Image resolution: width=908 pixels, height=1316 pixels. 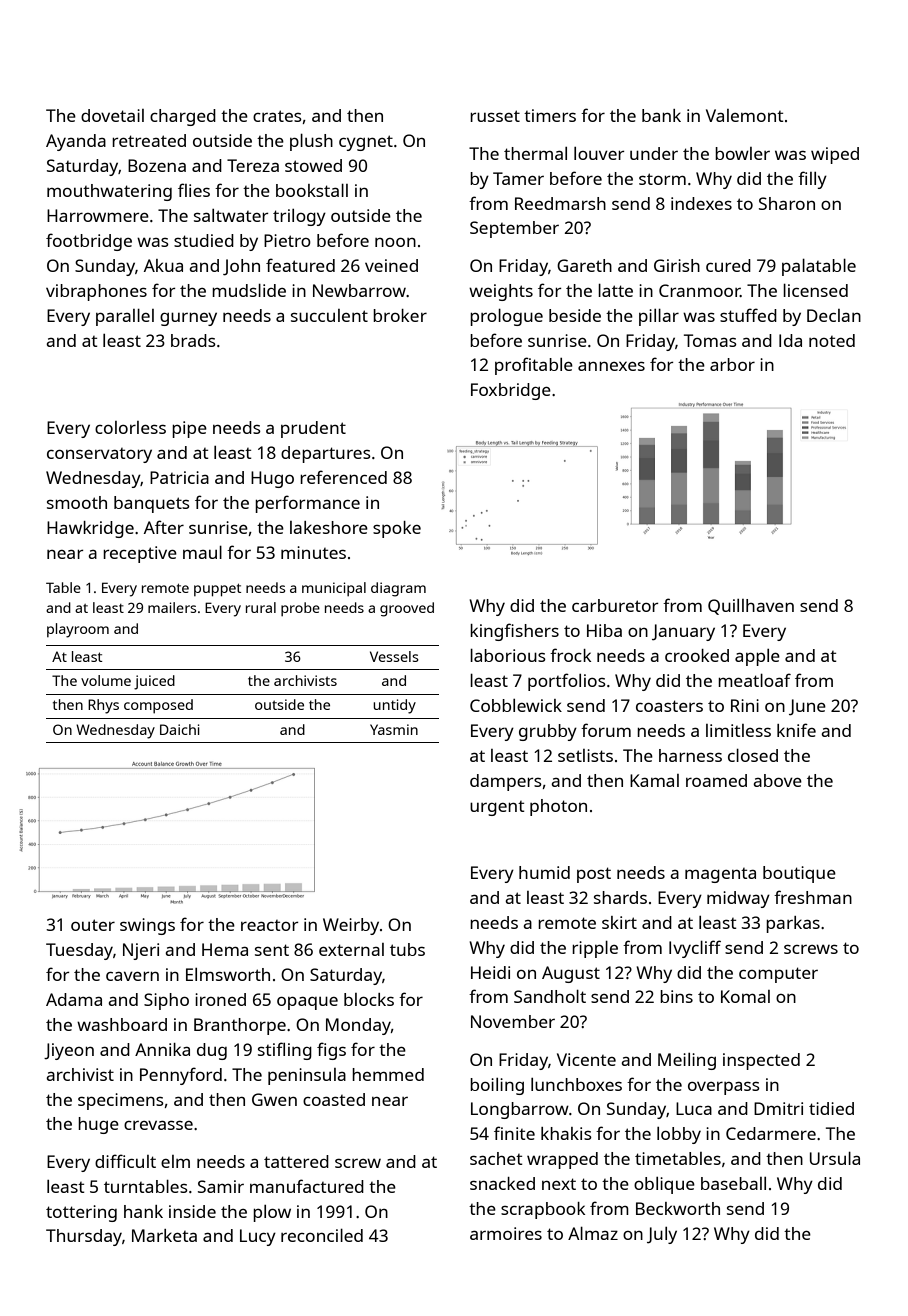 What do you see at coordinates (164, 1235) in the page?
I see `Marketa` at bounding box center [164, 1235].
